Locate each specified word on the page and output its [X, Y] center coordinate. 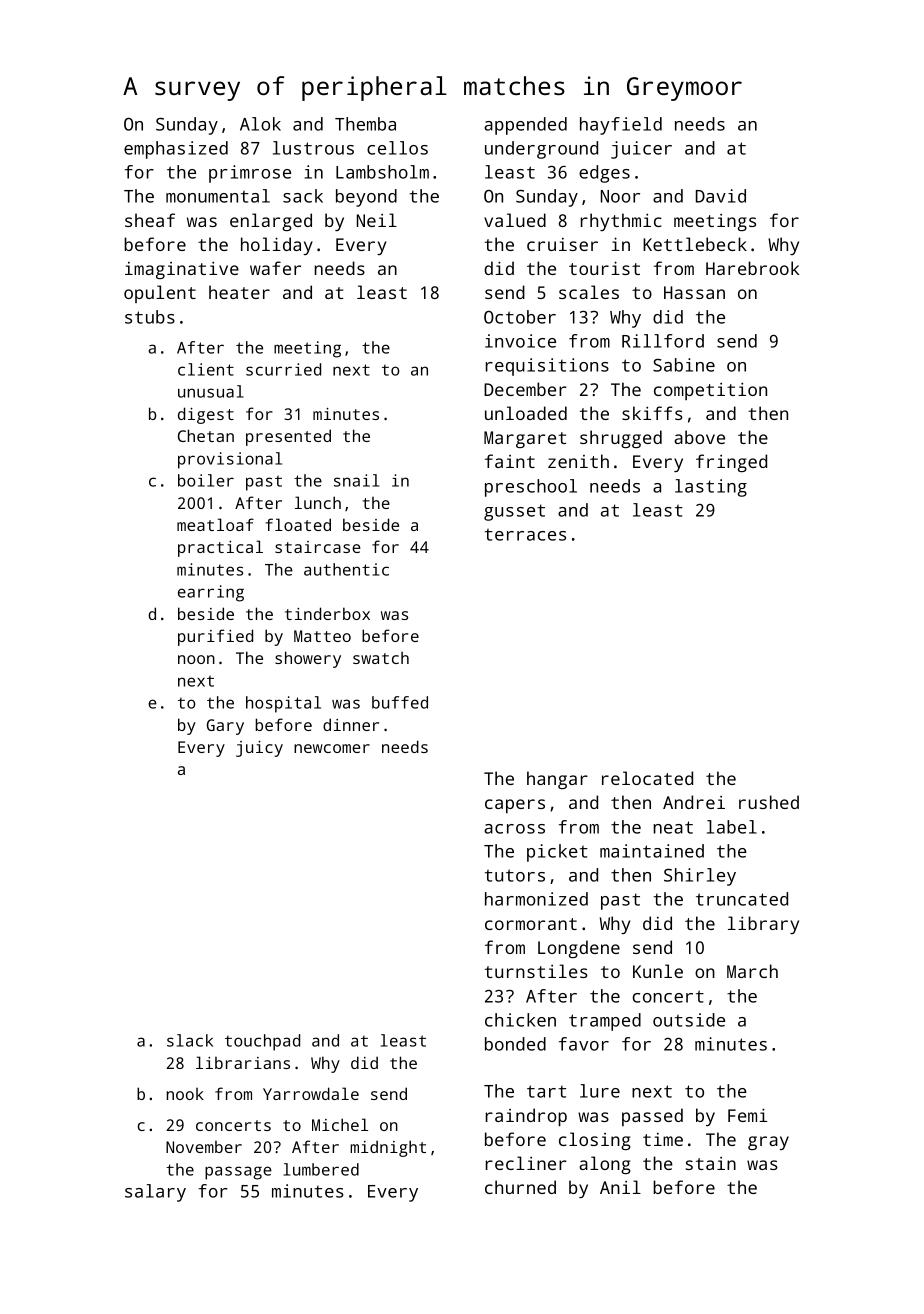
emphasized [176, 150]
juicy [259, 749]
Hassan [694, 292]
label [732, 827]
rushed [769, 802]
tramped [605, 1022]
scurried [283, 369]
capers [515, 806]
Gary [225, 727]
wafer [275, 268]
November [204, 1147]
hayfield [621, 126]
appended [525, 126]
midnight [388, 1148]
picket [557, 853]
